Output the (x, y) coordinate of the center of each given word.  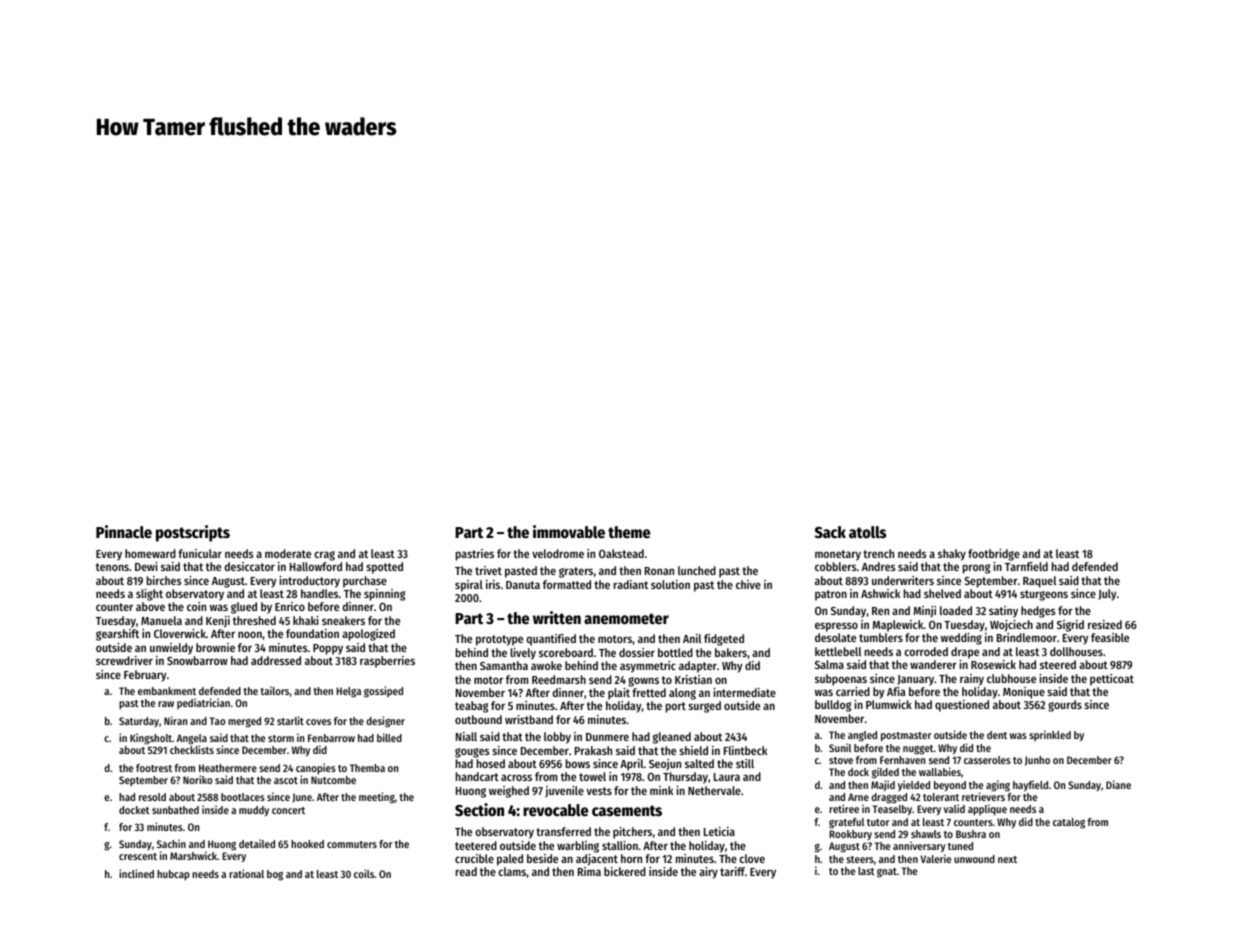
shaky (952, 555)
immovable (569, 532)
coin (196, 606)
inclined (136, 873)
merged (244, 722)
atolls (867, 532)
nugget (918, 750)
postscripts (193, 533)
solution (670, 584)
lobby (557, 738)
